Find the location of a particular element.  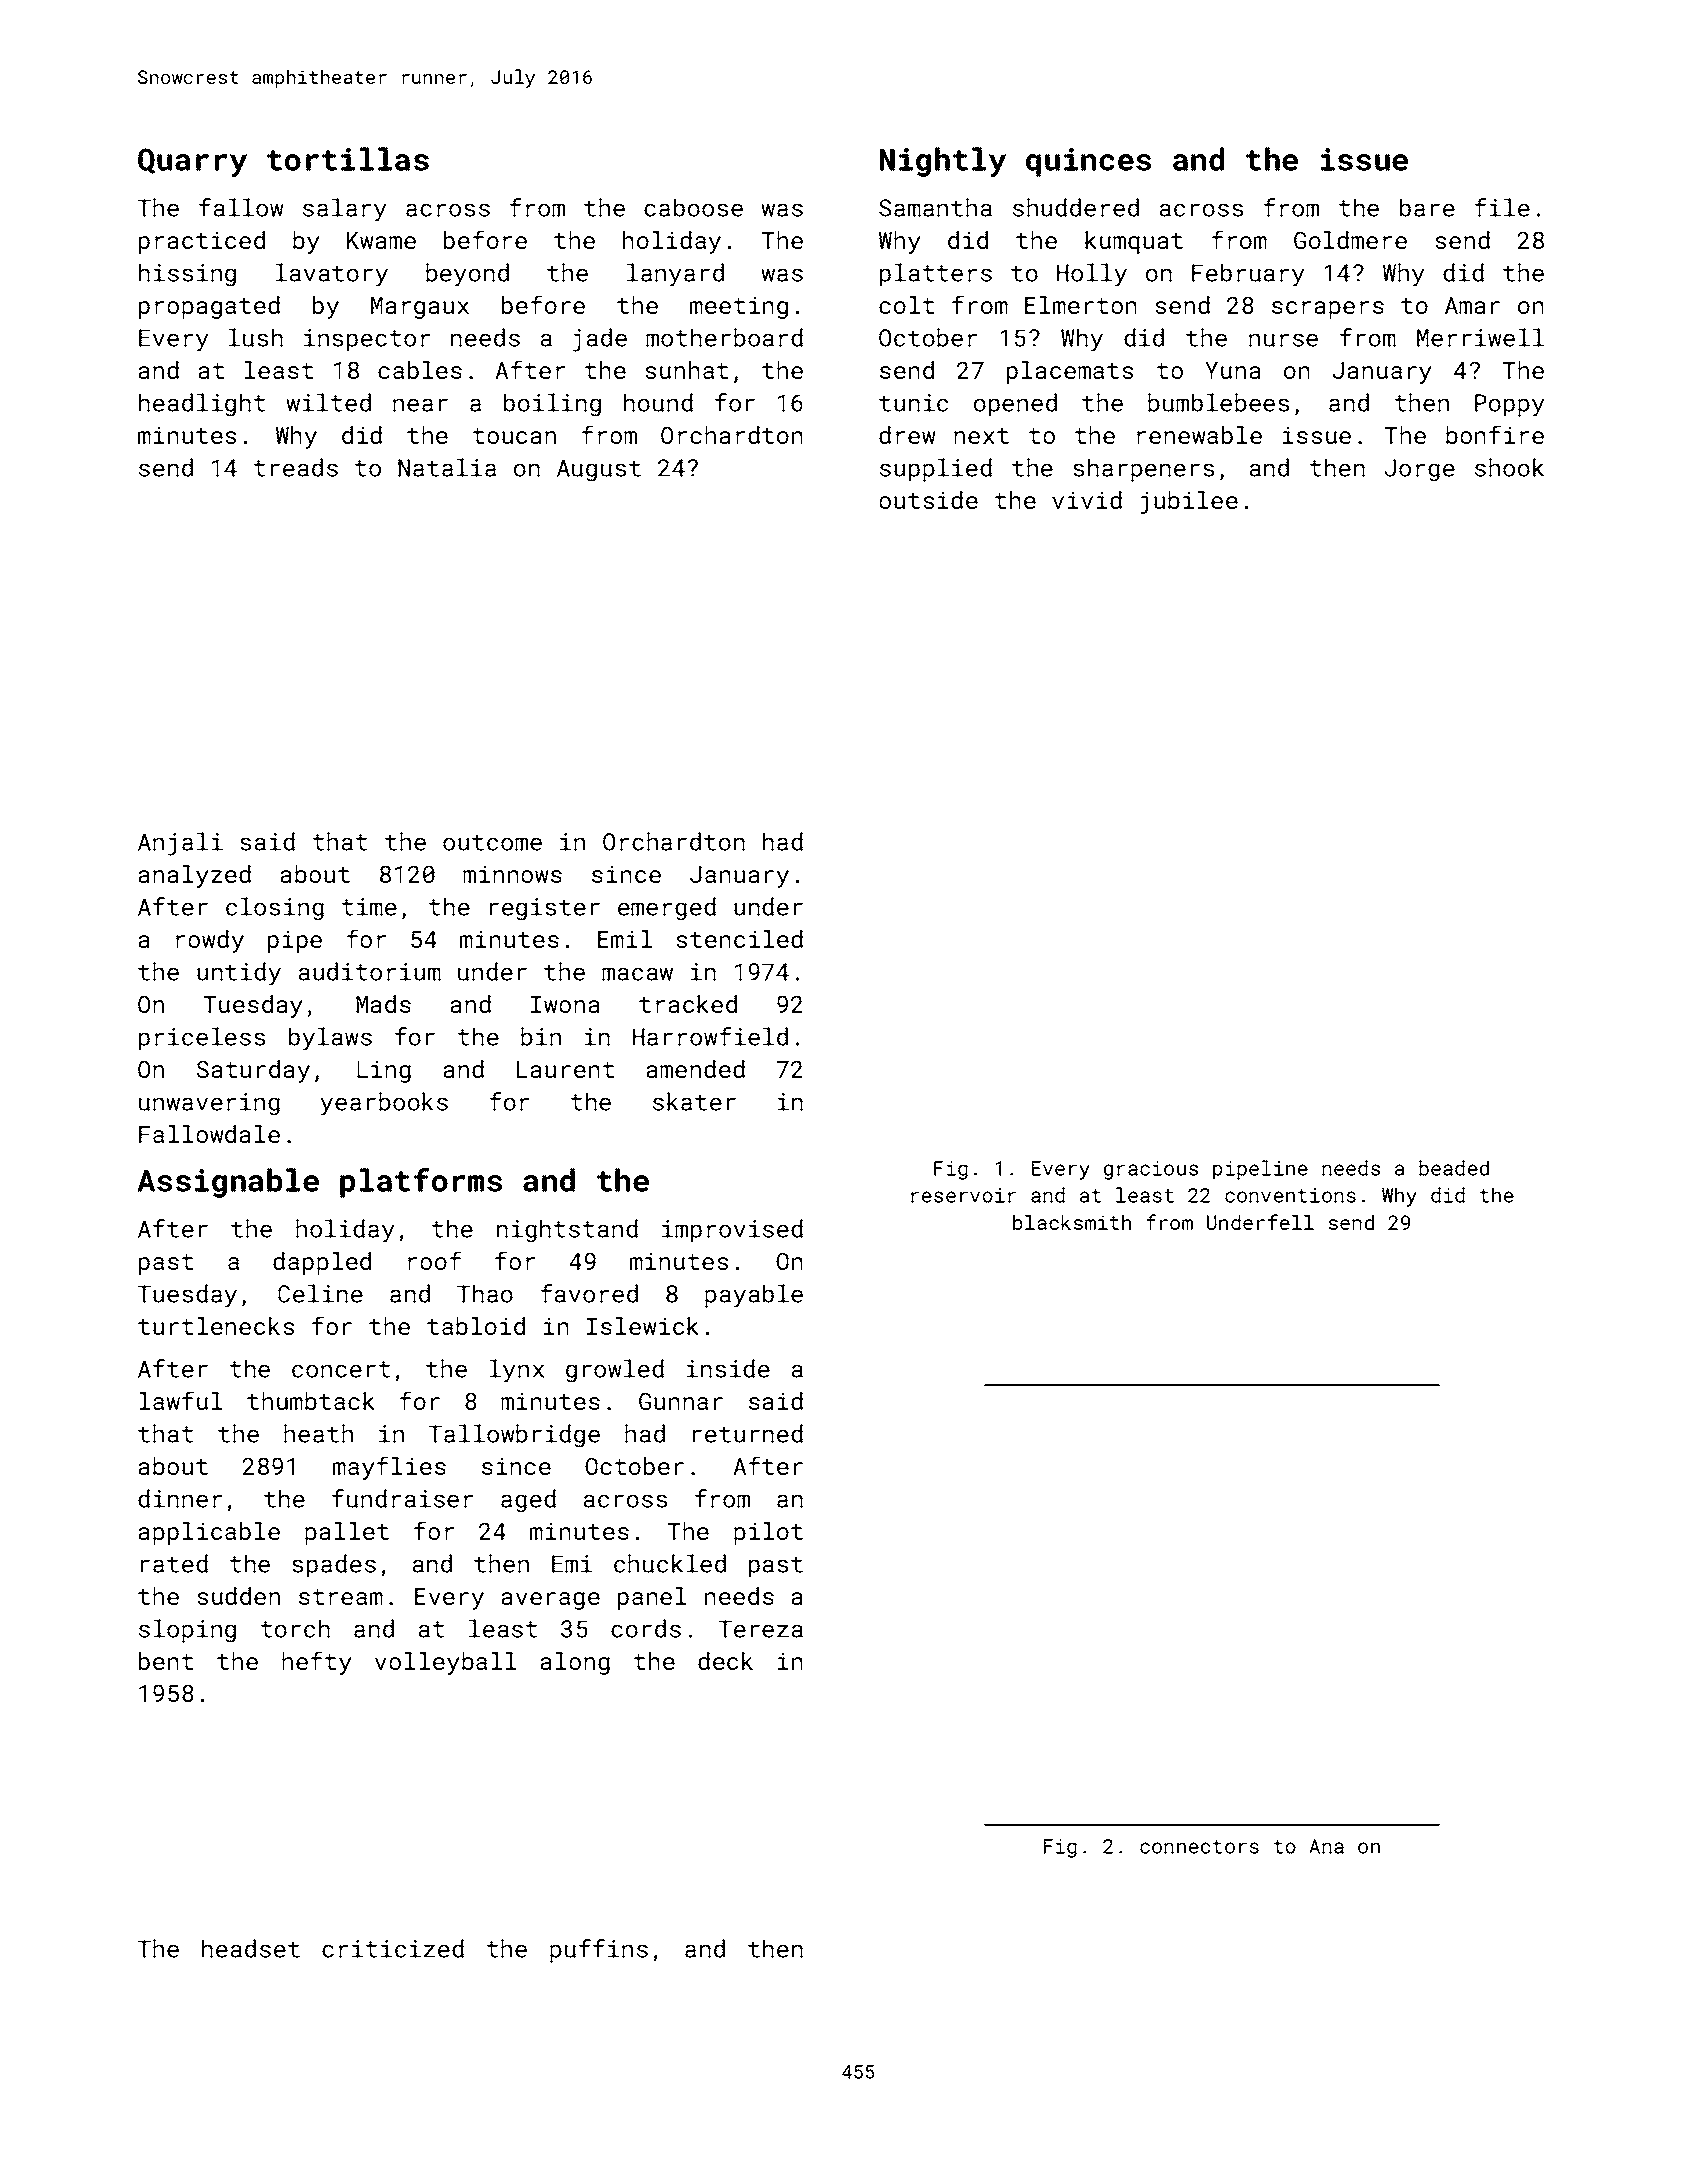

criticized is located at coordinates (393, 1948).
